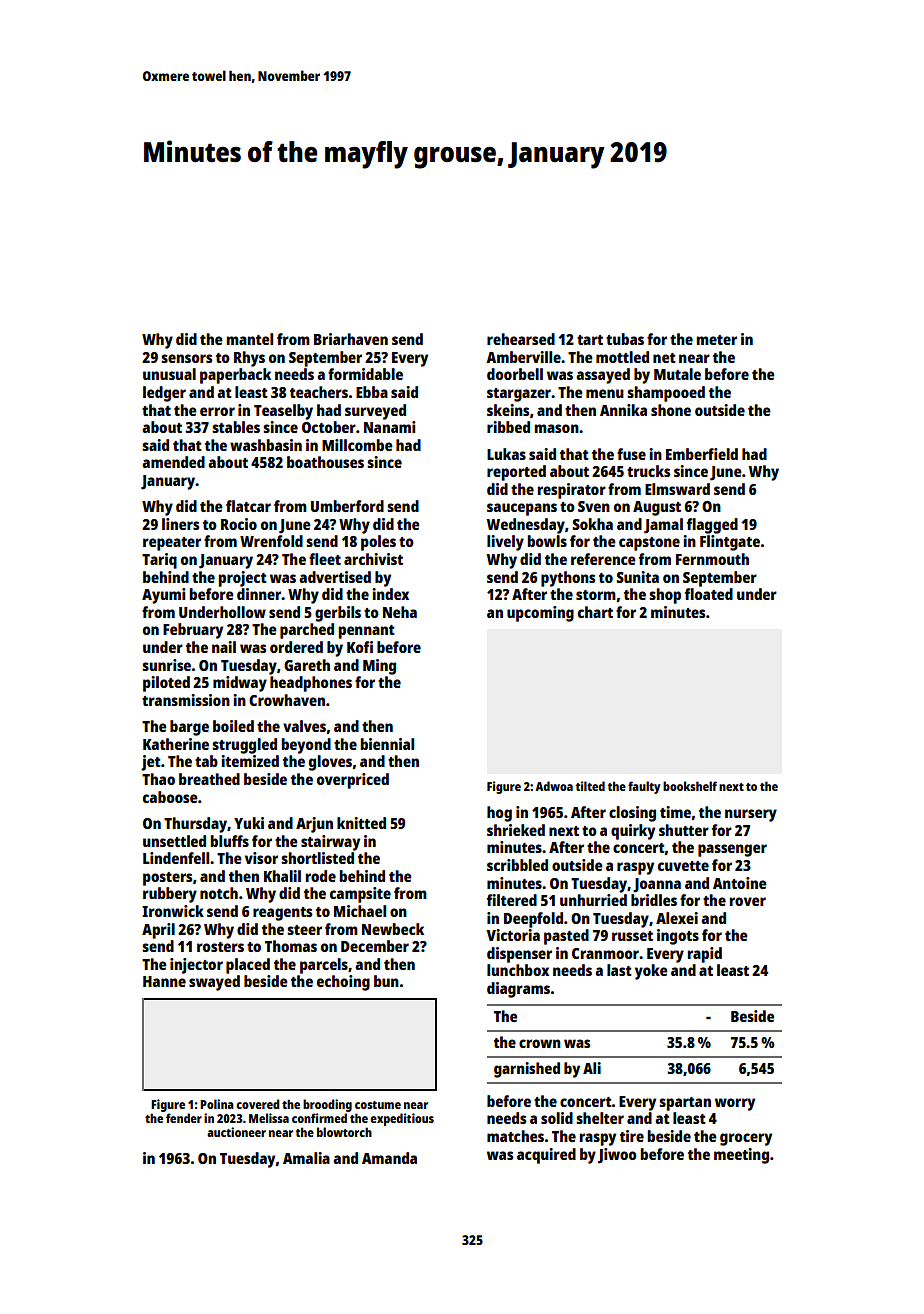  I want to click on ledger, so click(164, 394).
